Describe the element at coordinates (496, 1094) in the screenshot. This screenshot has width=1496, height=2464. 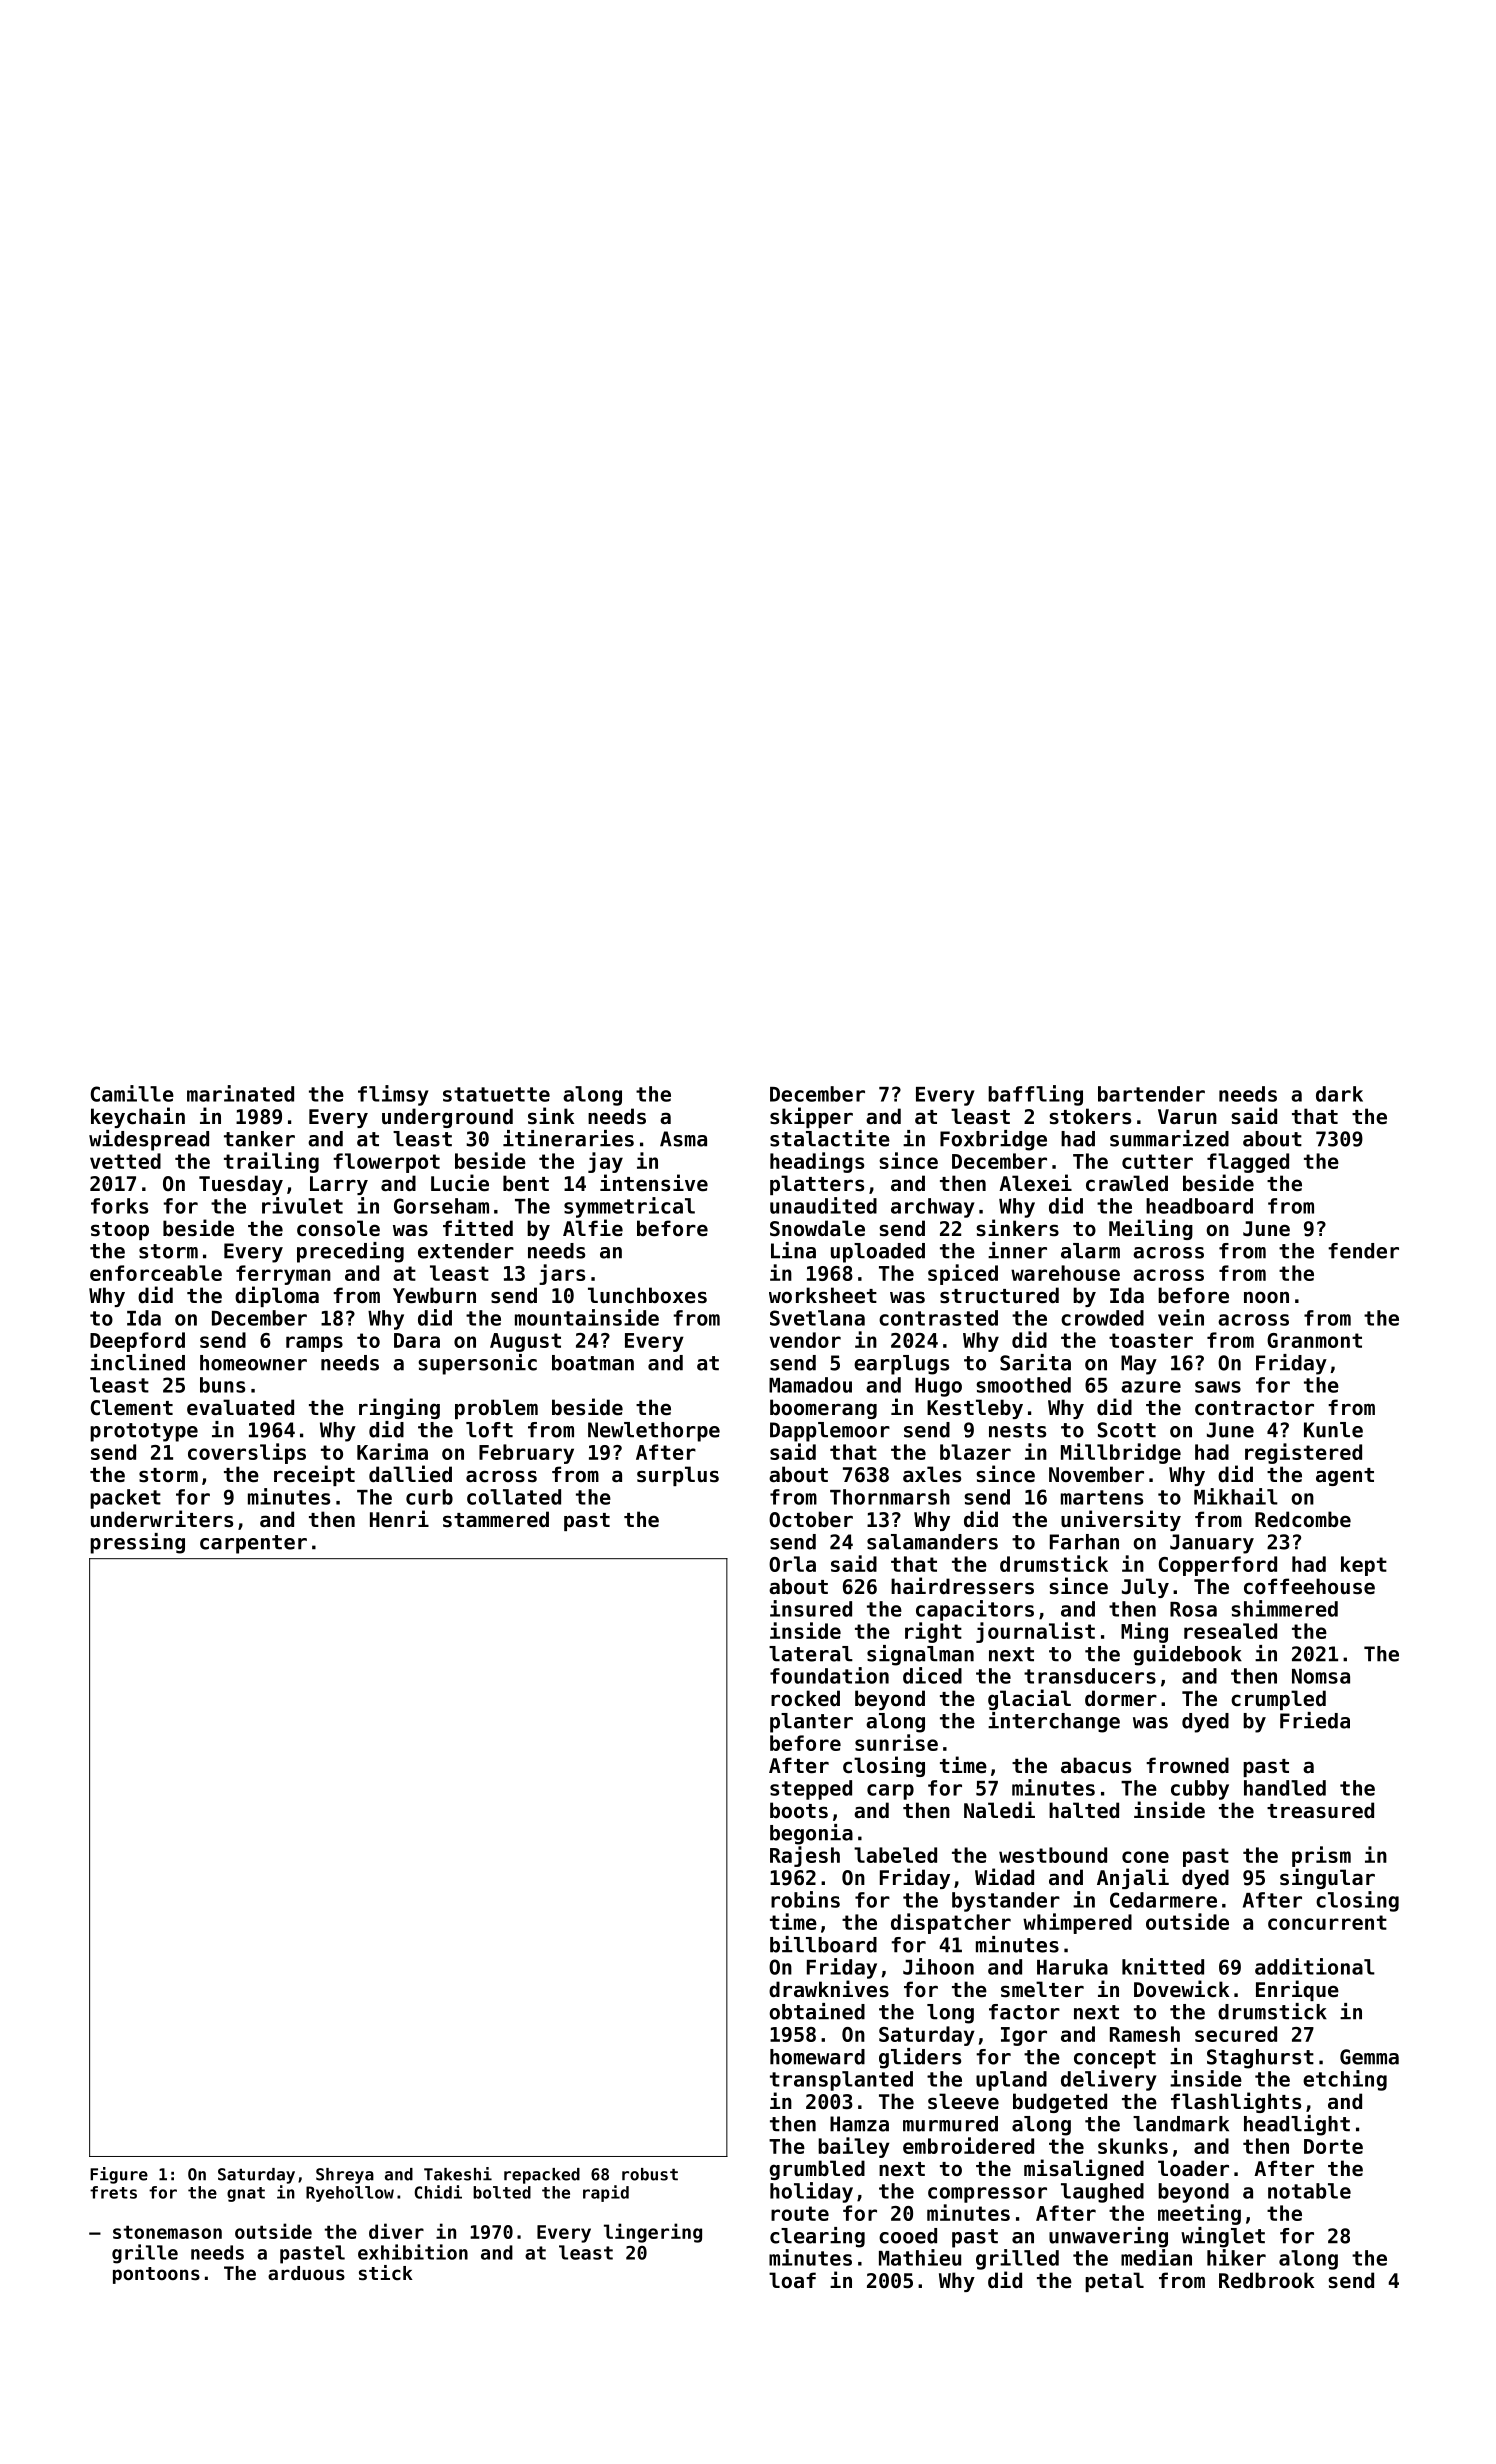
I see `statuette` at that location.
